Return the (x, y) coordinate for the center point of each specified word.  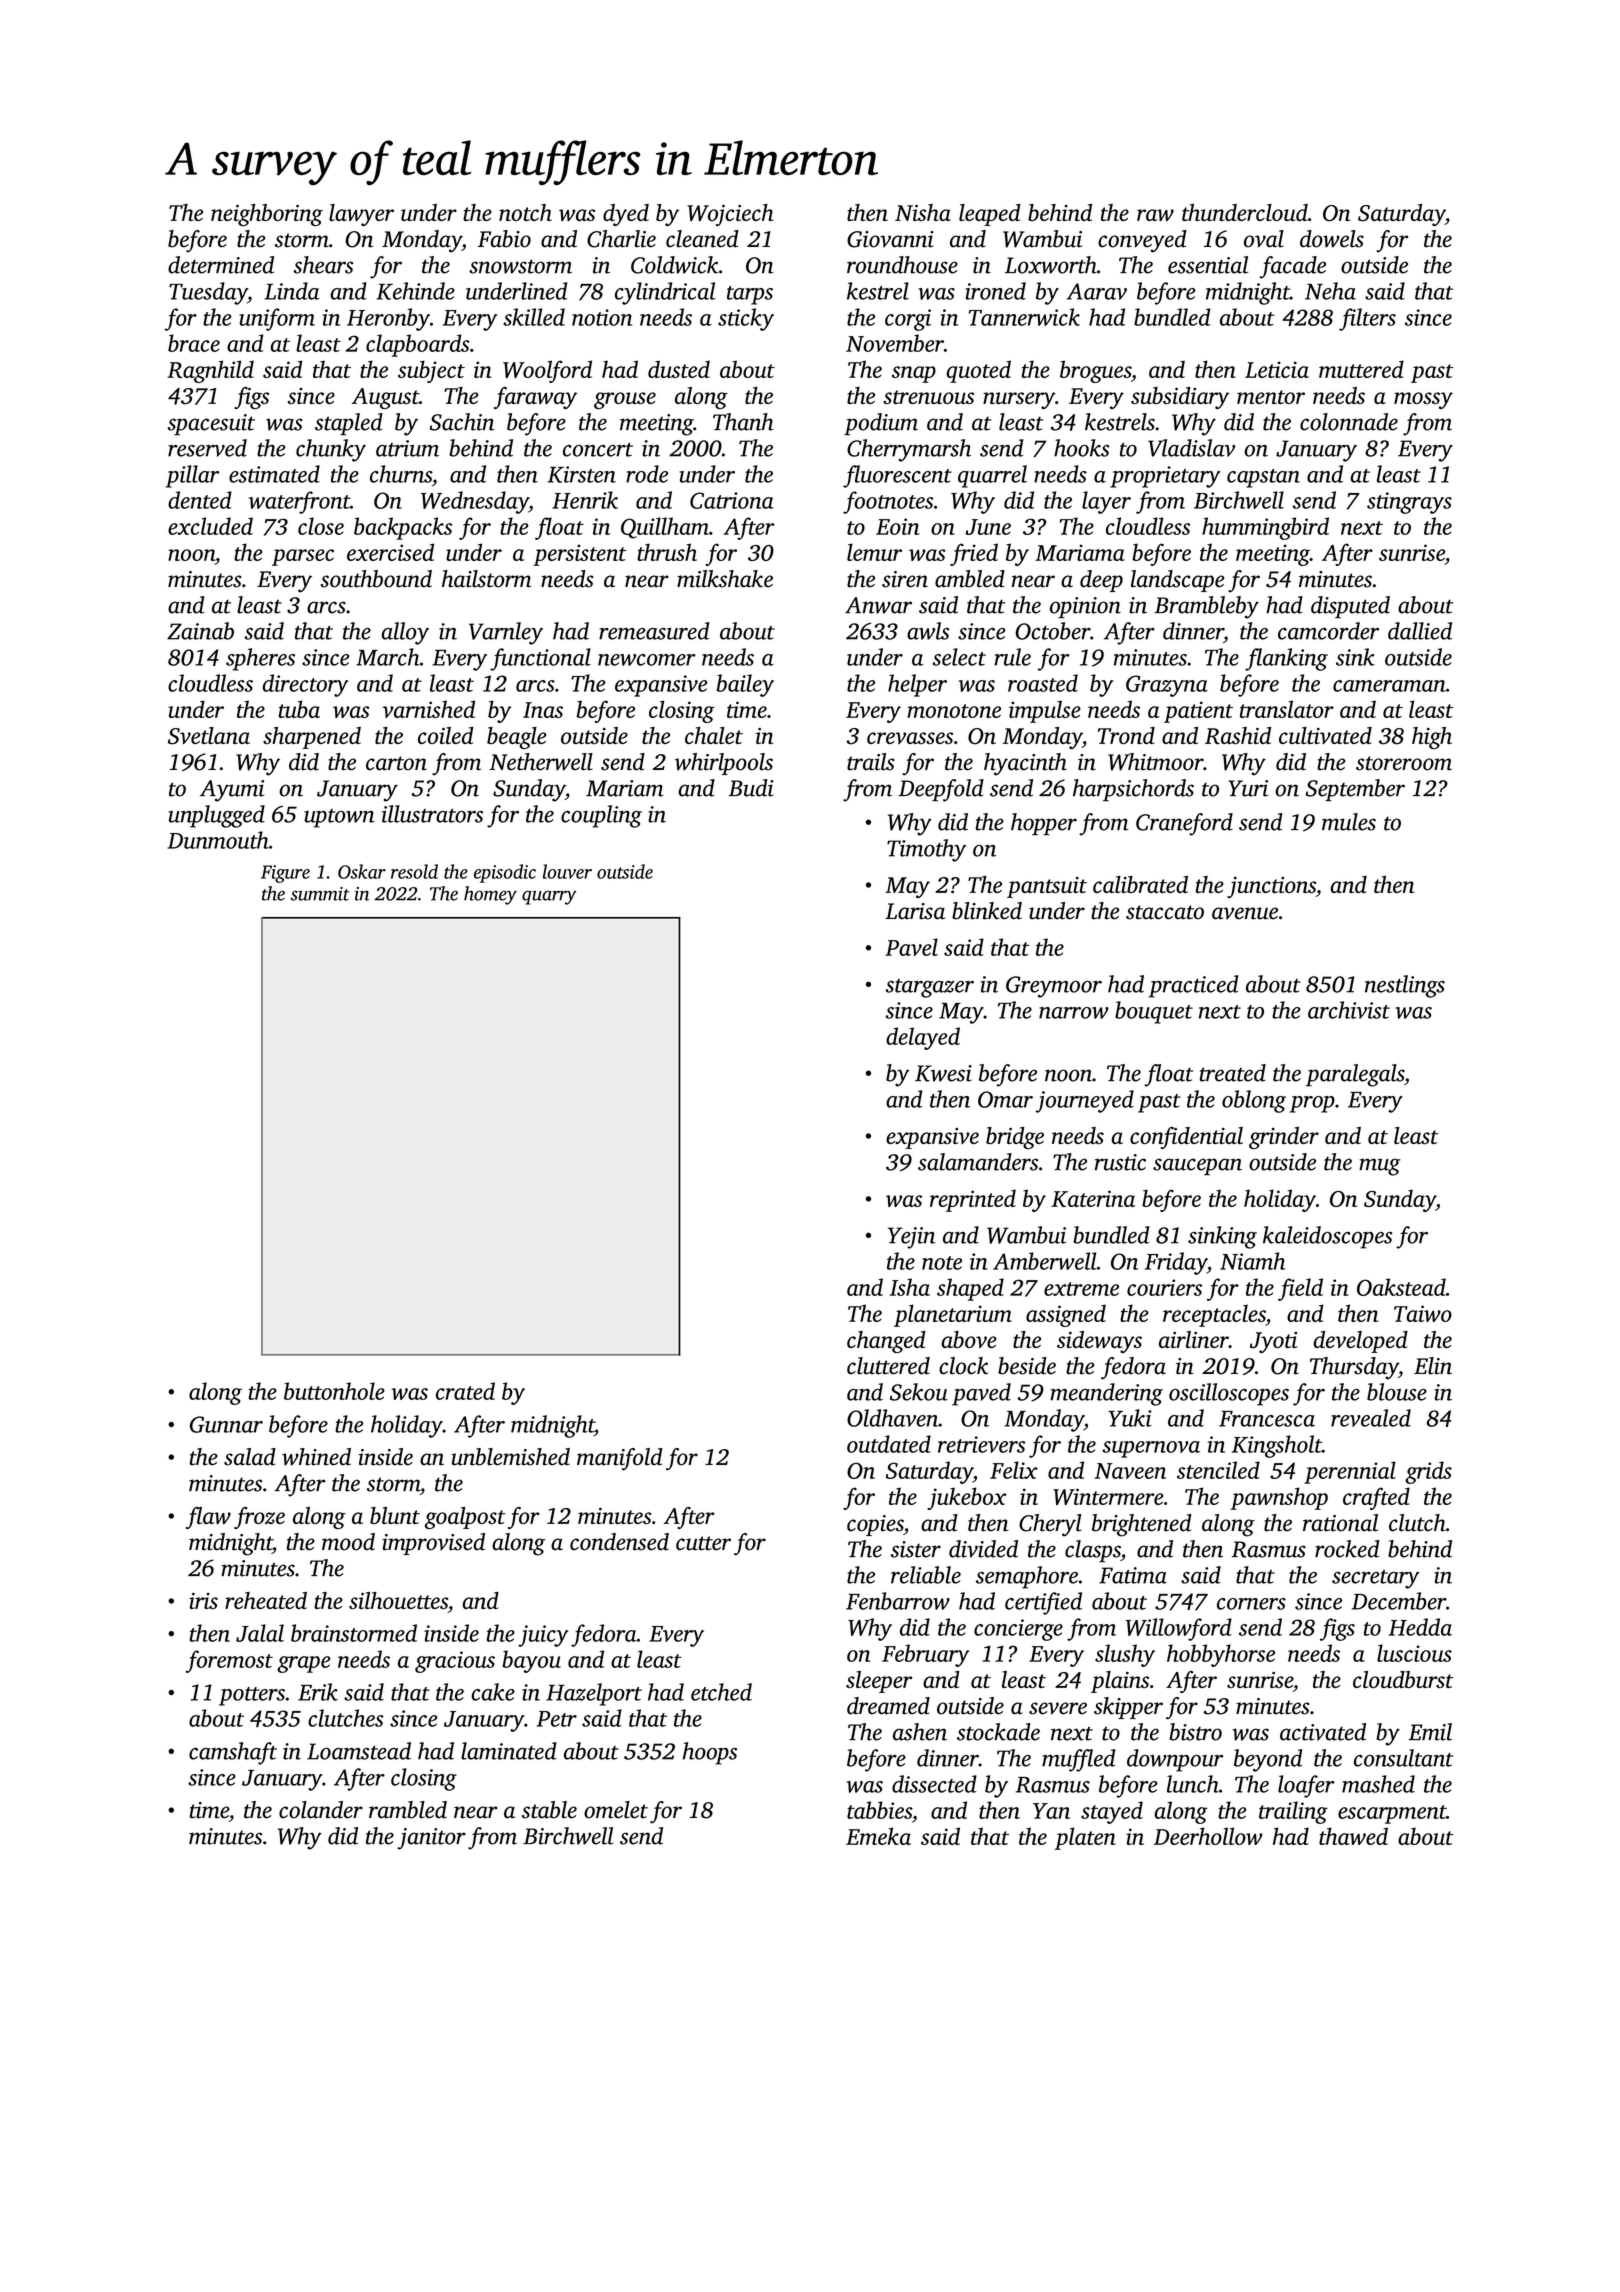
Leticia (1277, 369)
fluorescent (897, 476)
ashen (920, 1732)
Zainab (200, 631)
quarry (549, 897)
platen (1085, 1838)
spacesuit (211, 424)
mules (1349, 822)
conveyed (1142, 241)
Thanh (743, 422)
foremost (229, 1661)
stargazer (929, 988)
